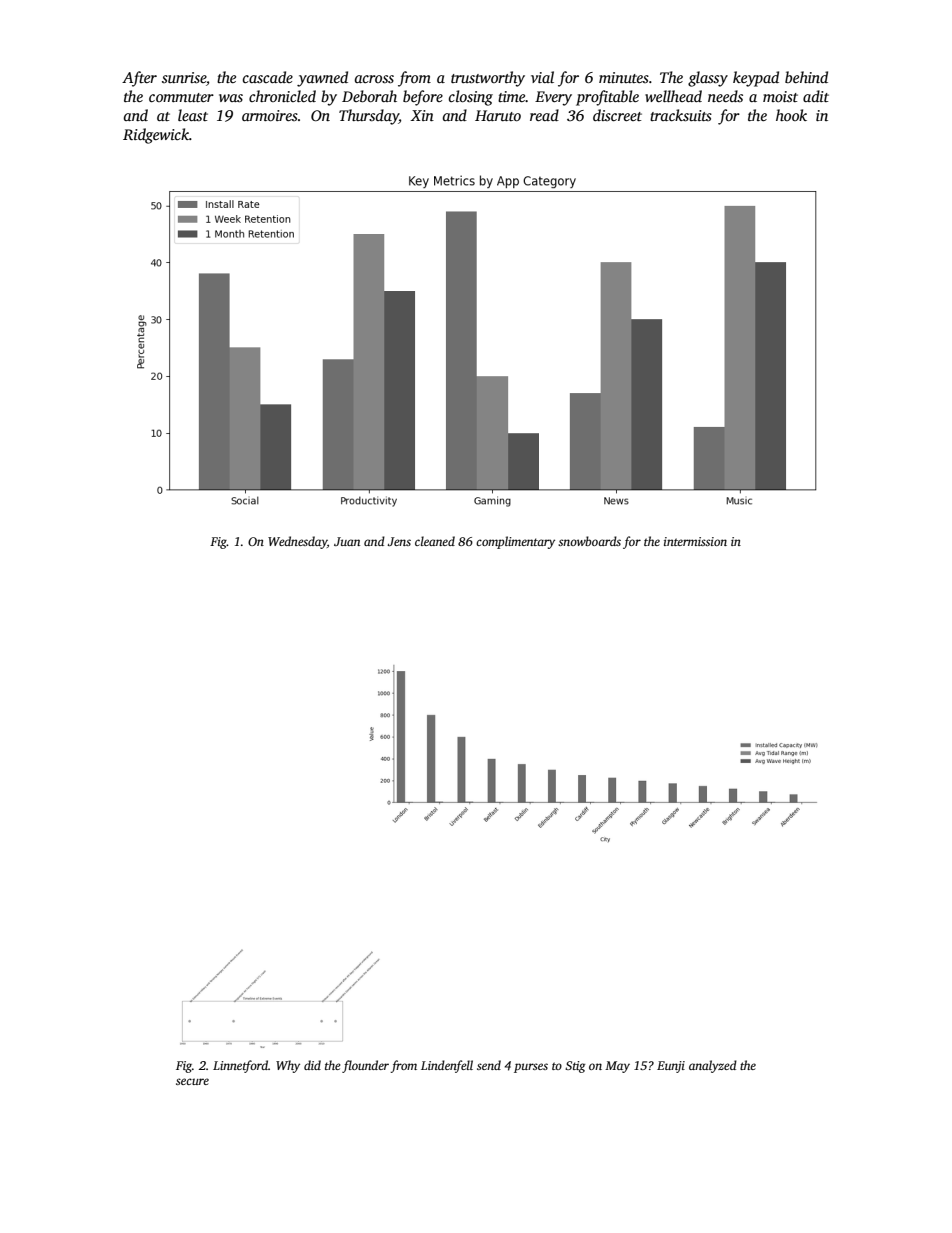 This screenshot has width=952, height=1233. Describe the element at coordinates (399, 541) in the screenshot. I see `Jens` at that location.
